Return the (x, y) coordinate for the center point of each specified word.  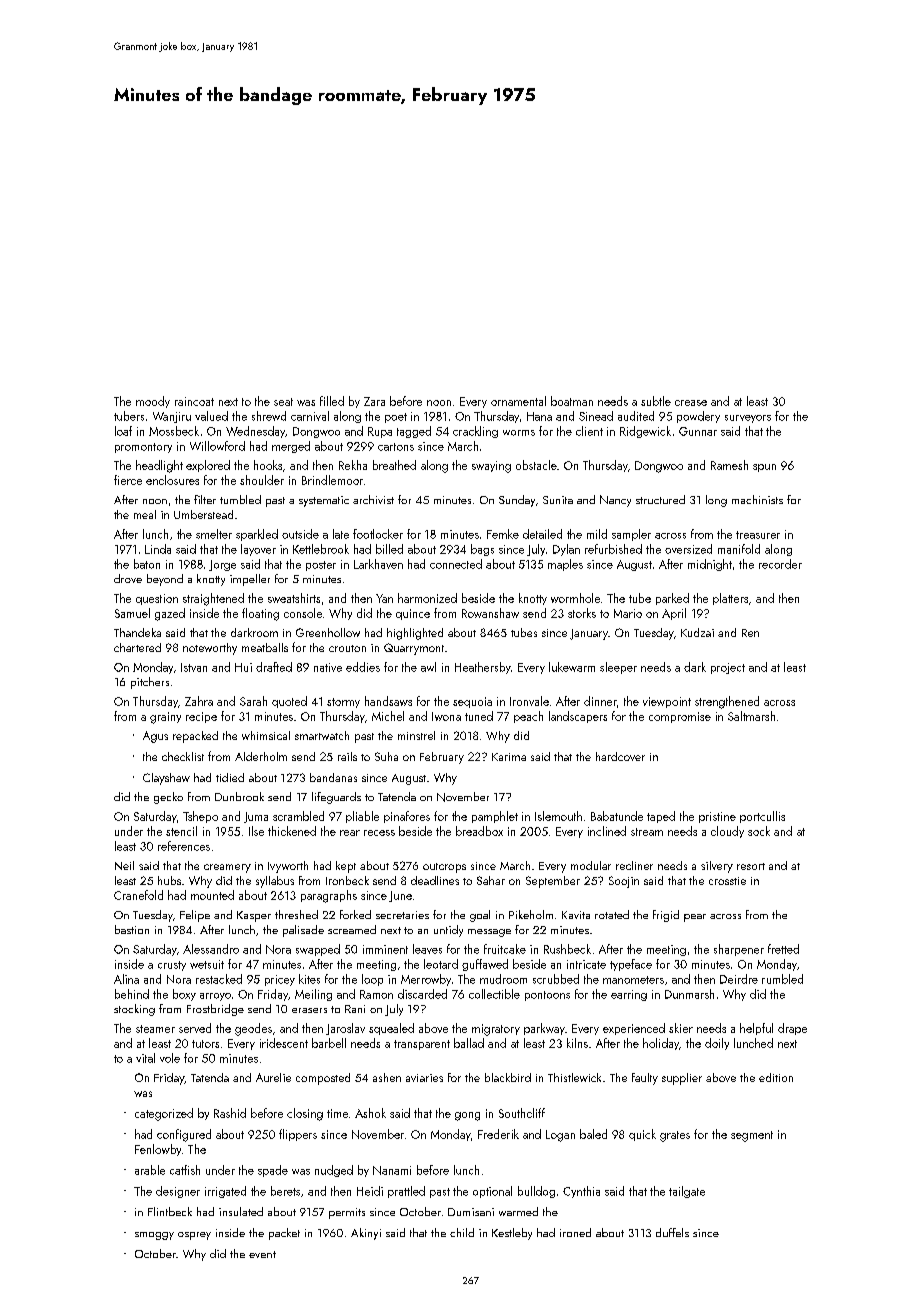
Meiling (313, 995)
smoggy (154, 1236)
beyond (165, 580)
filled (332, 401)
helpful (756, 1029)
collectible (494, 994)
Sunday (517, 501)
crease (691, 403)
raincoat (194, 401)
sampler (631, 535)
